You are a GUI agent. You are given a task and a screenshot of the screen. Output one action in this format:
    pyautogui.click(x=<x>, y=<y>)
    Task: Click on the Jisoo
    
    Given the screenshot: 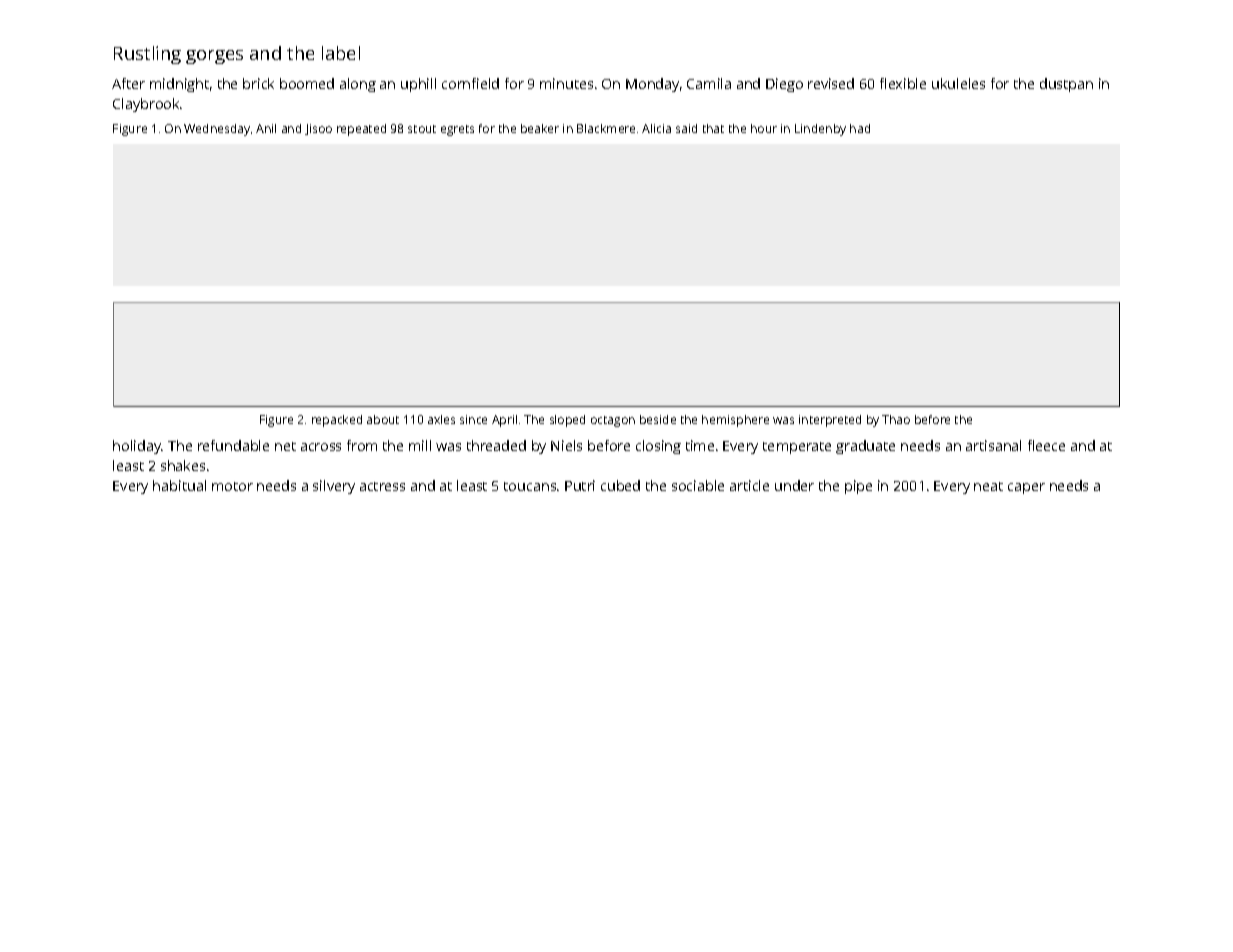 What is the action you would take?
    pyautogui.click(x=318, y=129)
